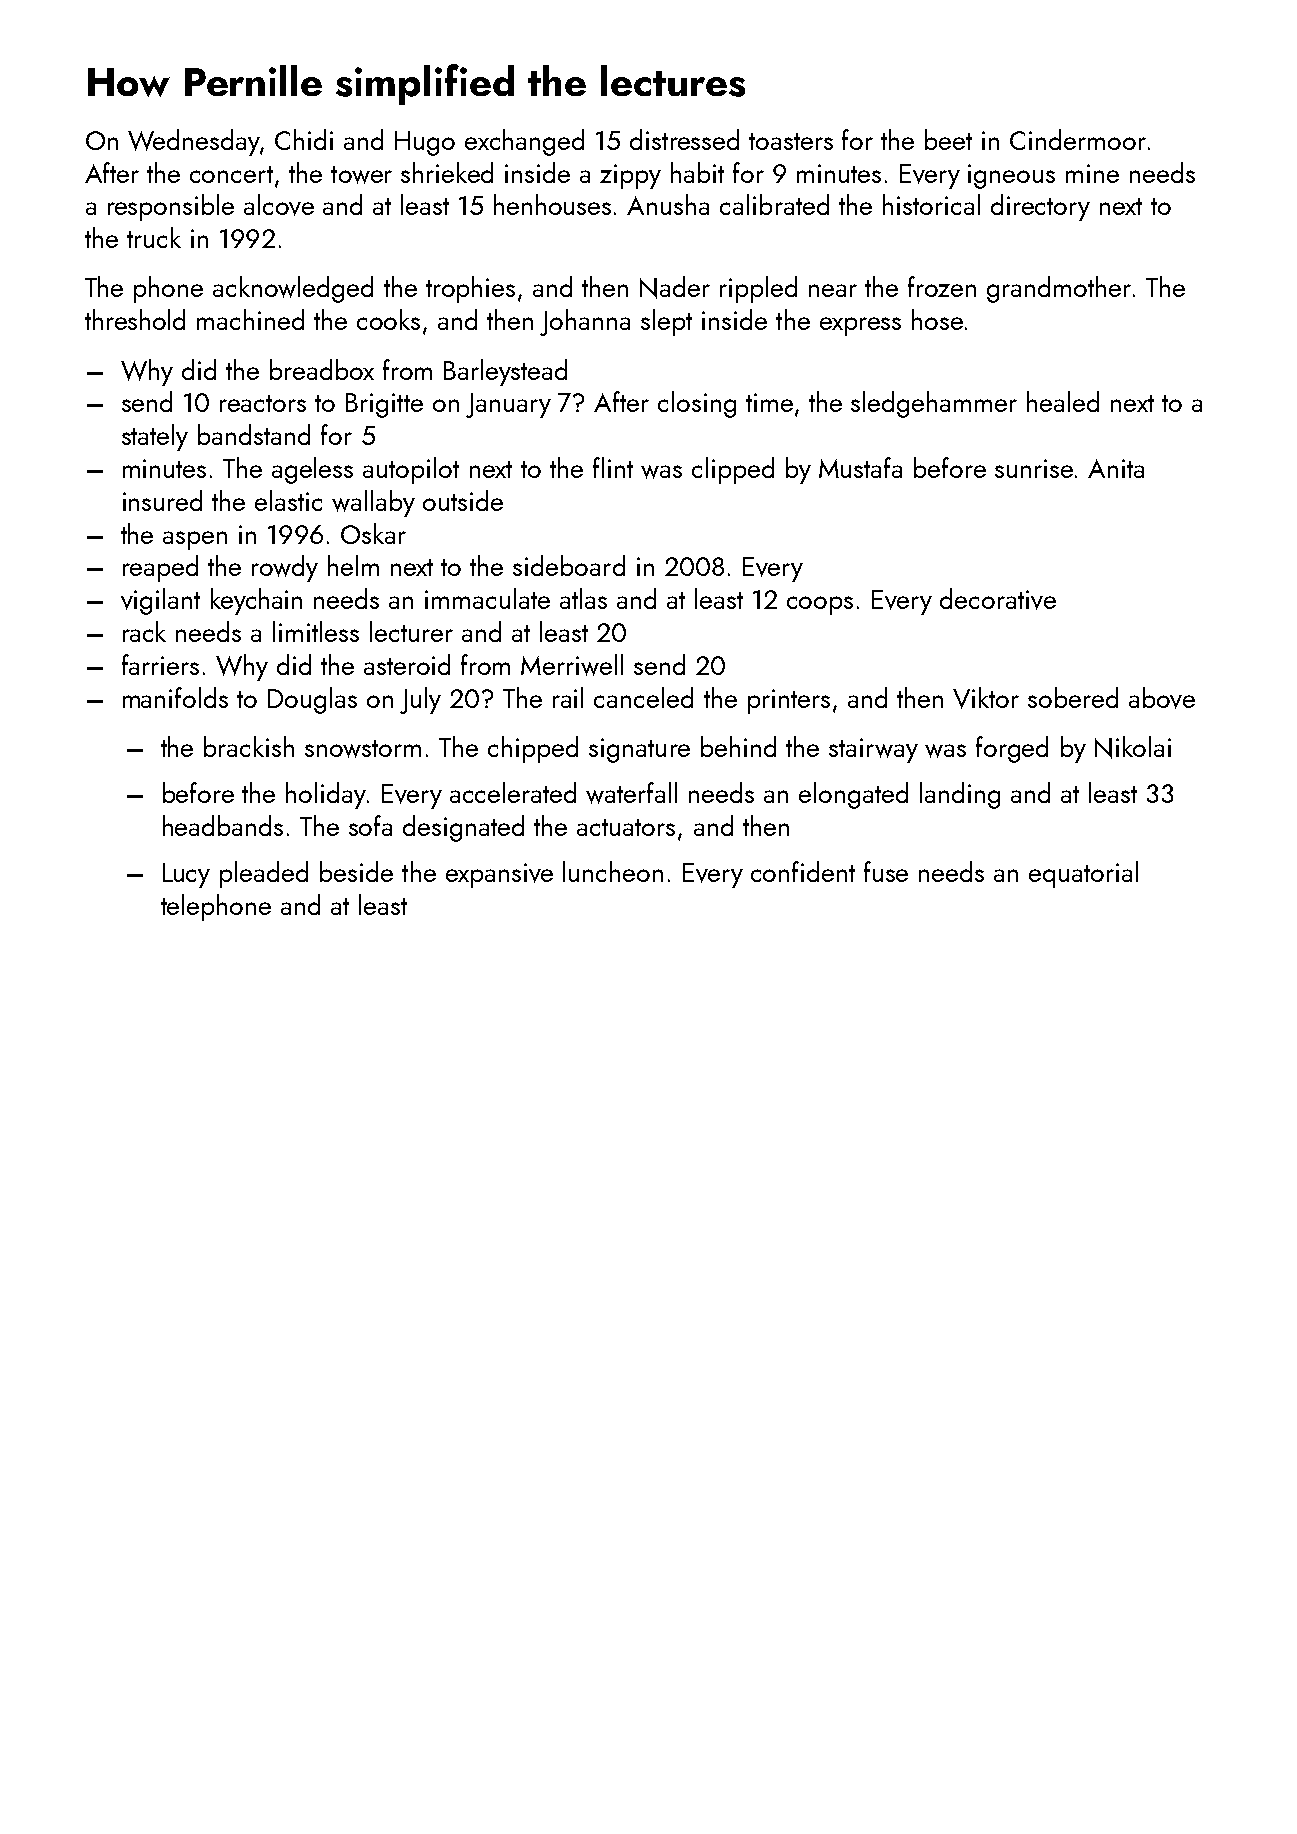  I want to click on distressed, so click(684, 139).
